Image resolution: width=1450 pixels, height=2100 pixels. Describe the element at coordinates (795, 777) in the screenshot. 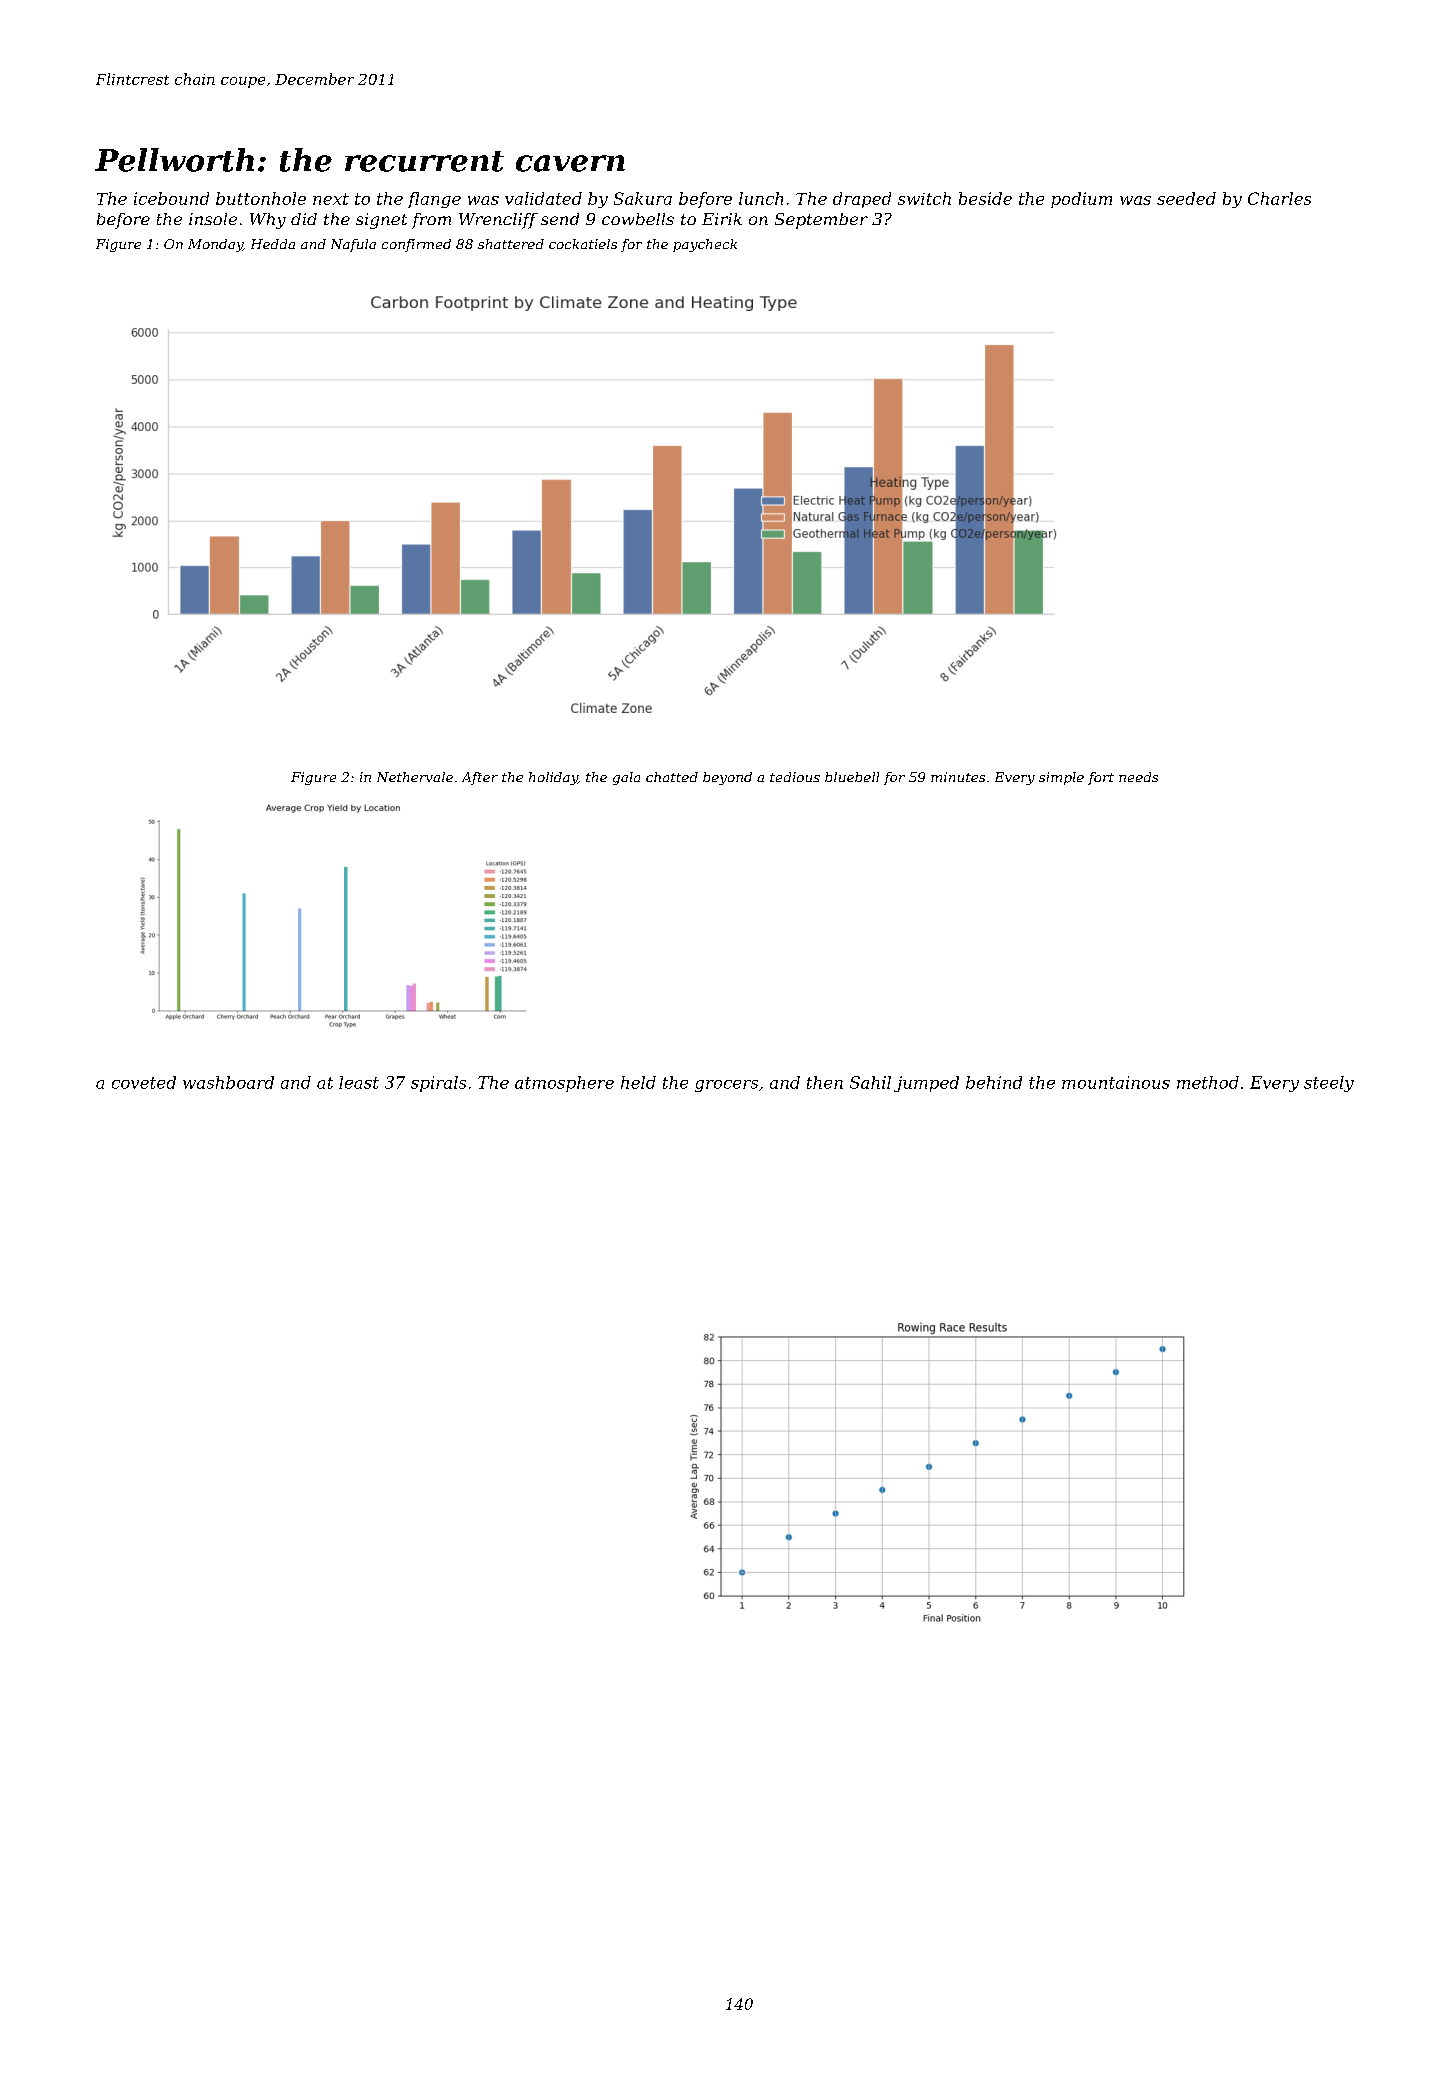

I see `tedious` at that location.
